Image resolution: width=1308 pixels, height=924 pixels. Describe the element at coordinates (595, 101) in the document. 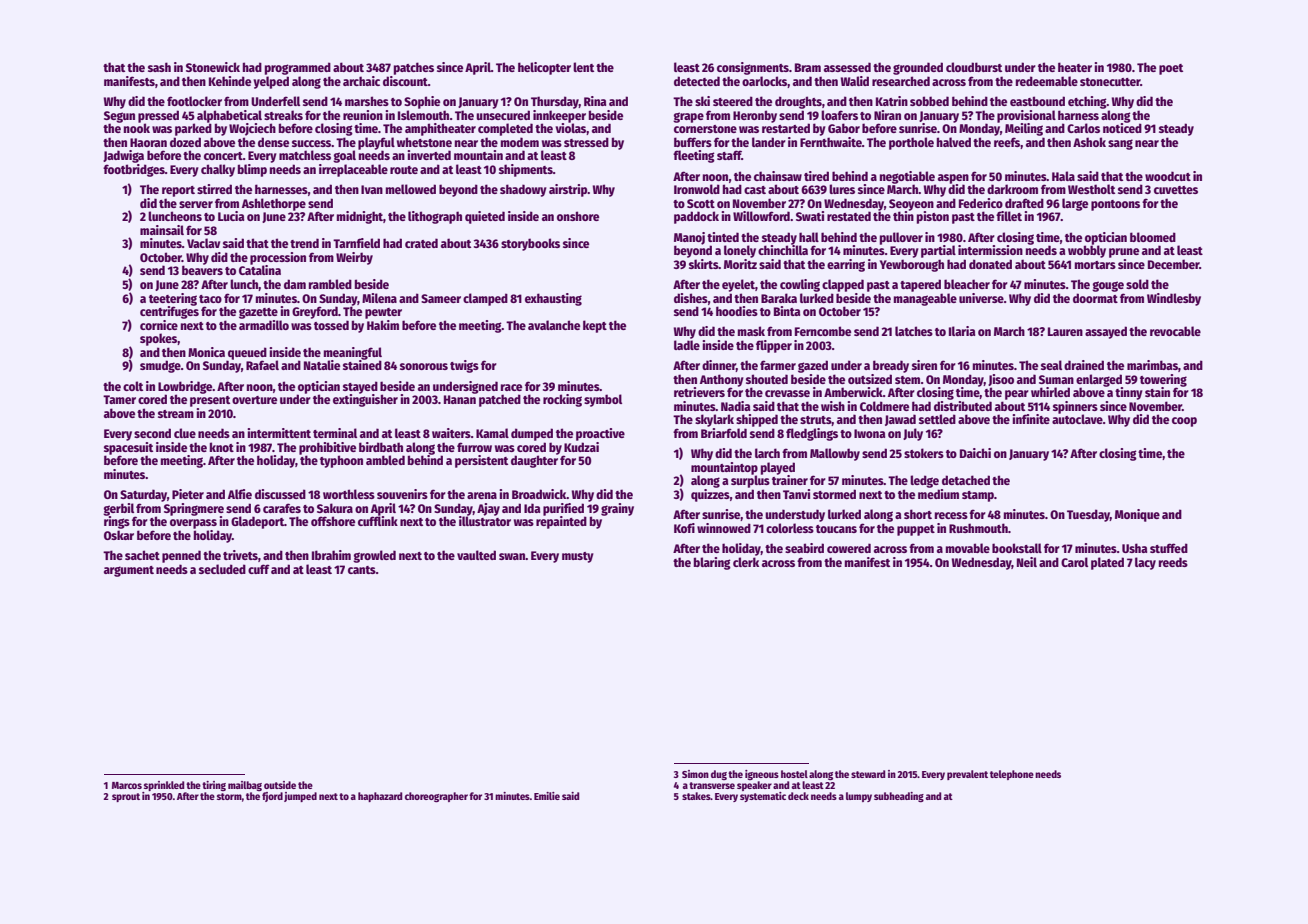

I see `Rina` at that location.
